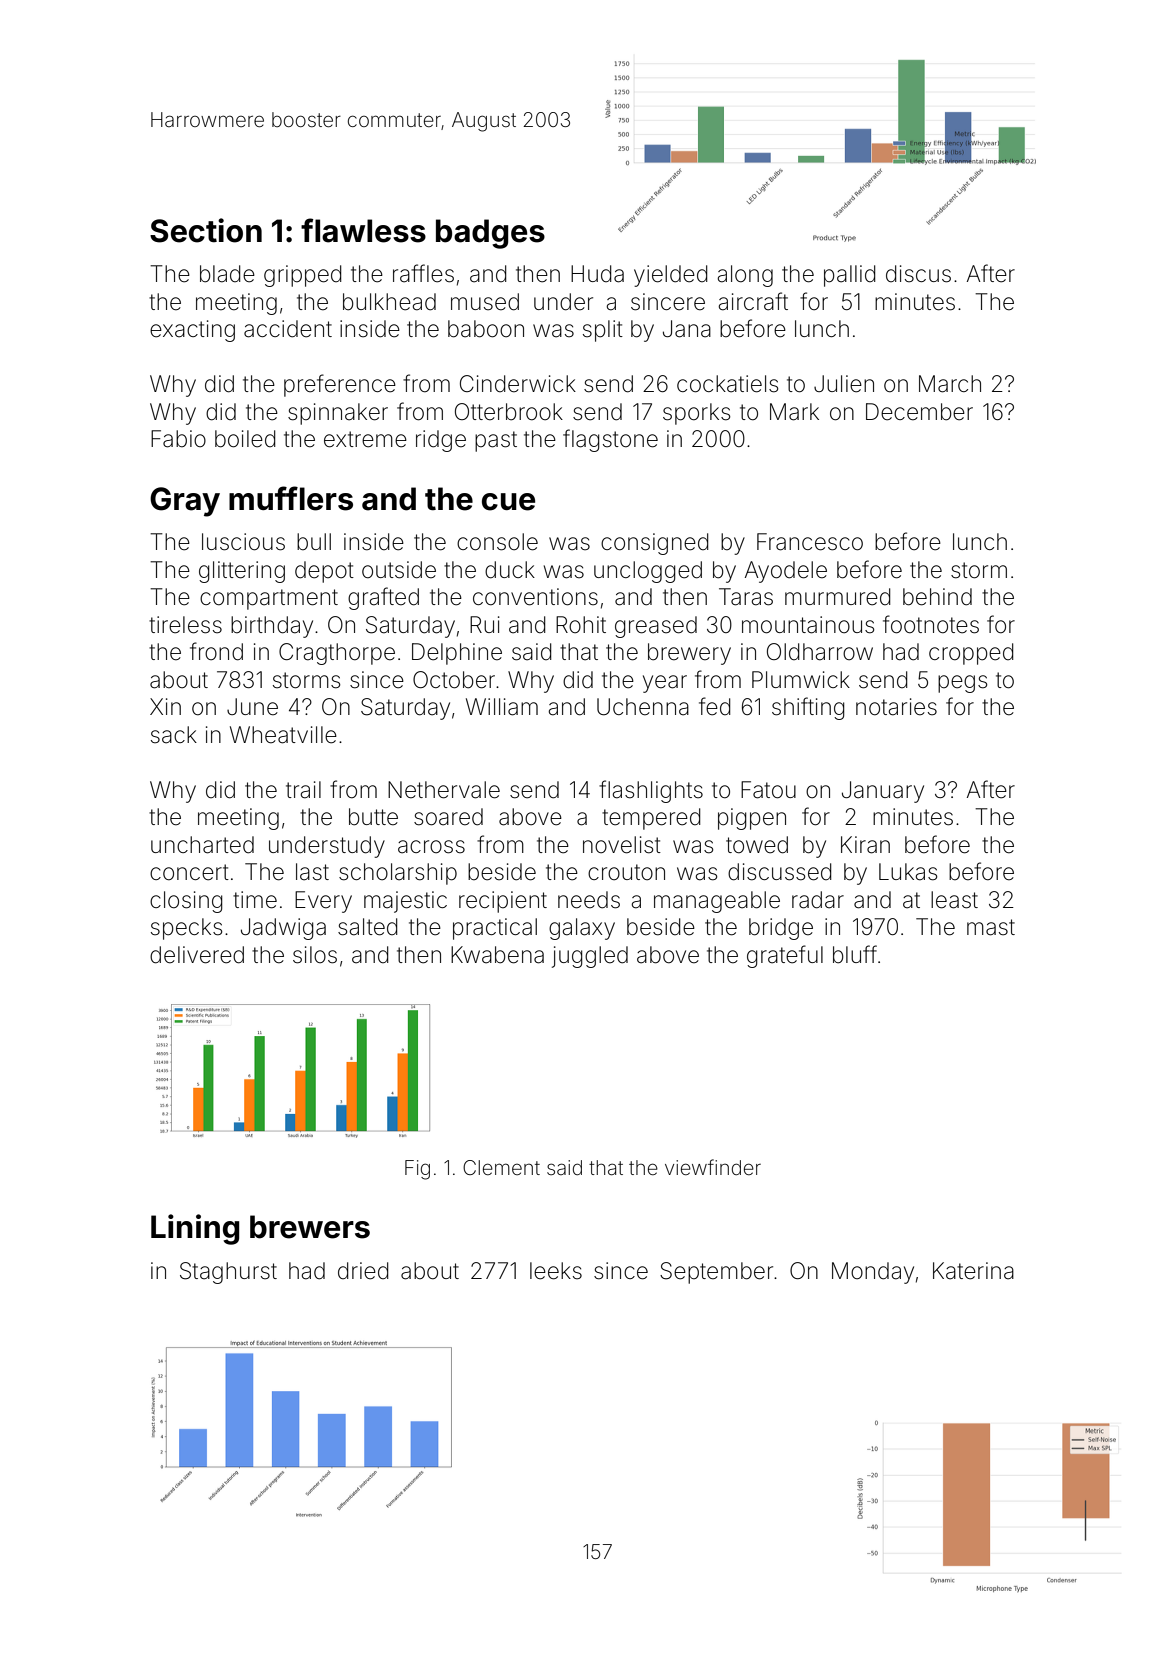 This screenshot has width=1165, height=1654. I want to click on delivered, so click(197, 955).
